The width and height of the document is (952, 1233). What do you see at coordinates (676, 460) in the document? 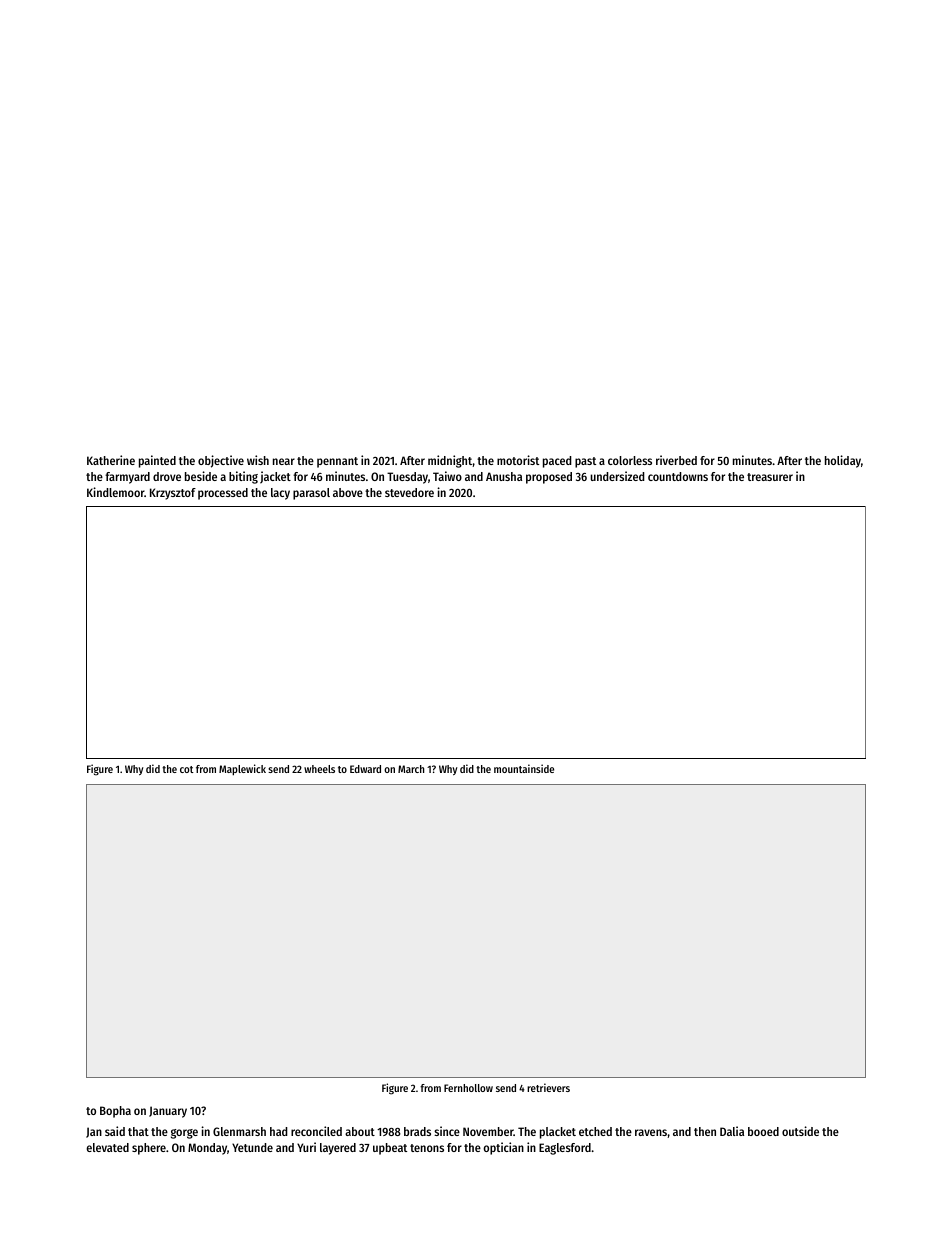
I see `riverbed` at bounding box center [676, 460].
